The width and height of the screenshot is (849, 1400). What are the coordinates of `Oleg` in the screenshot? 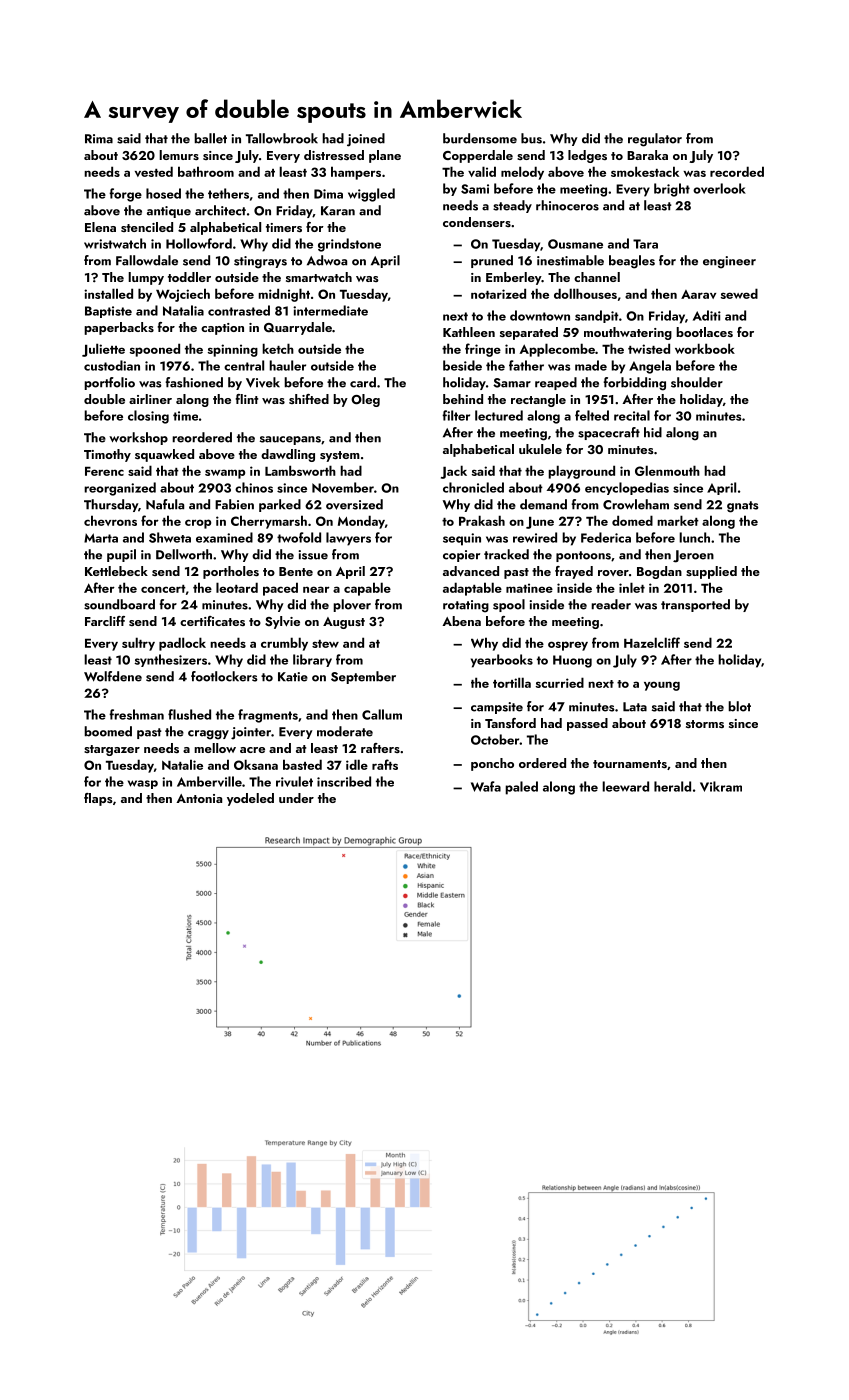 It's located at (365, 400).
